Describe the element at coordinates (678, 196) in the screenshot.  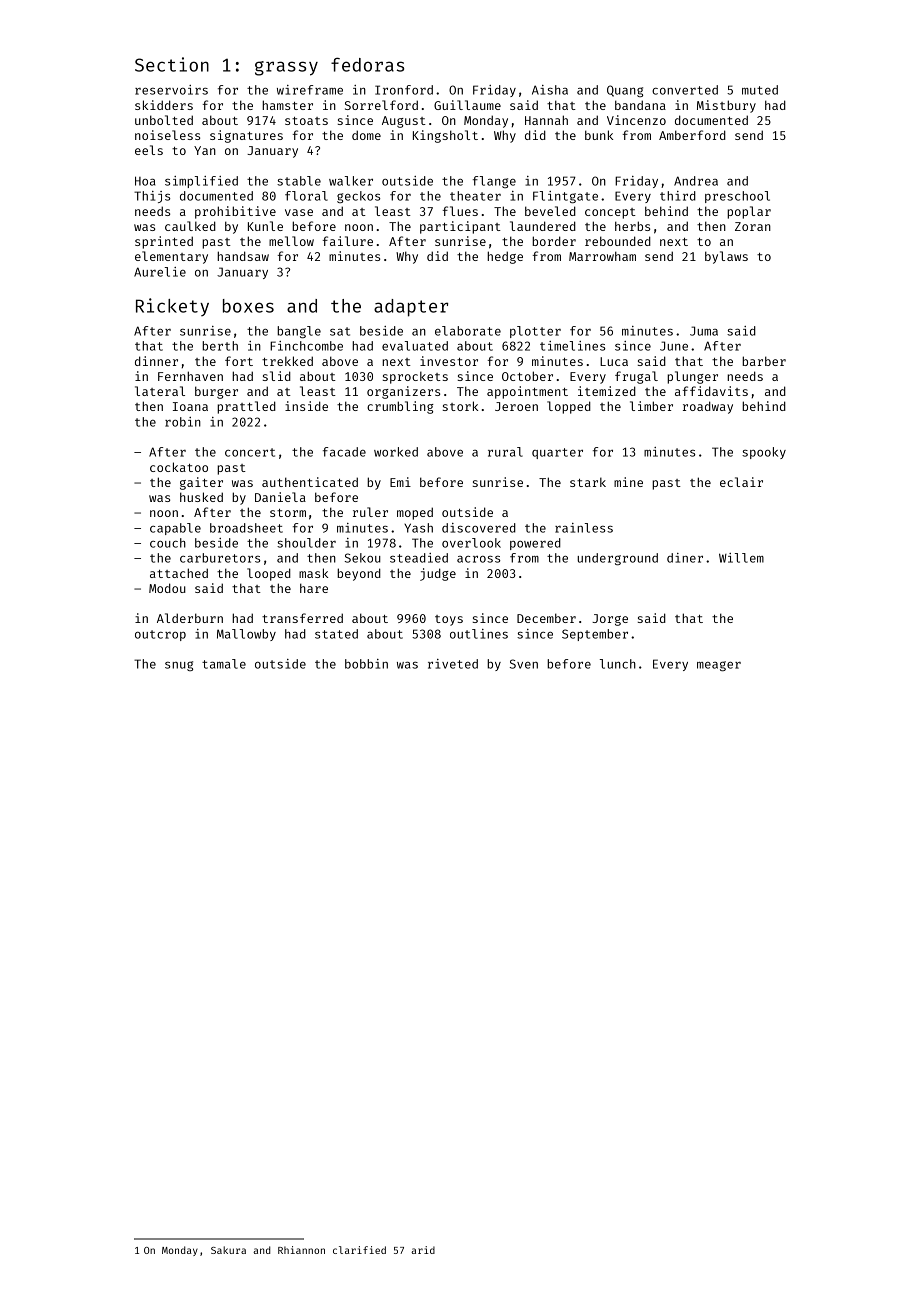
I see `third` at that location.
